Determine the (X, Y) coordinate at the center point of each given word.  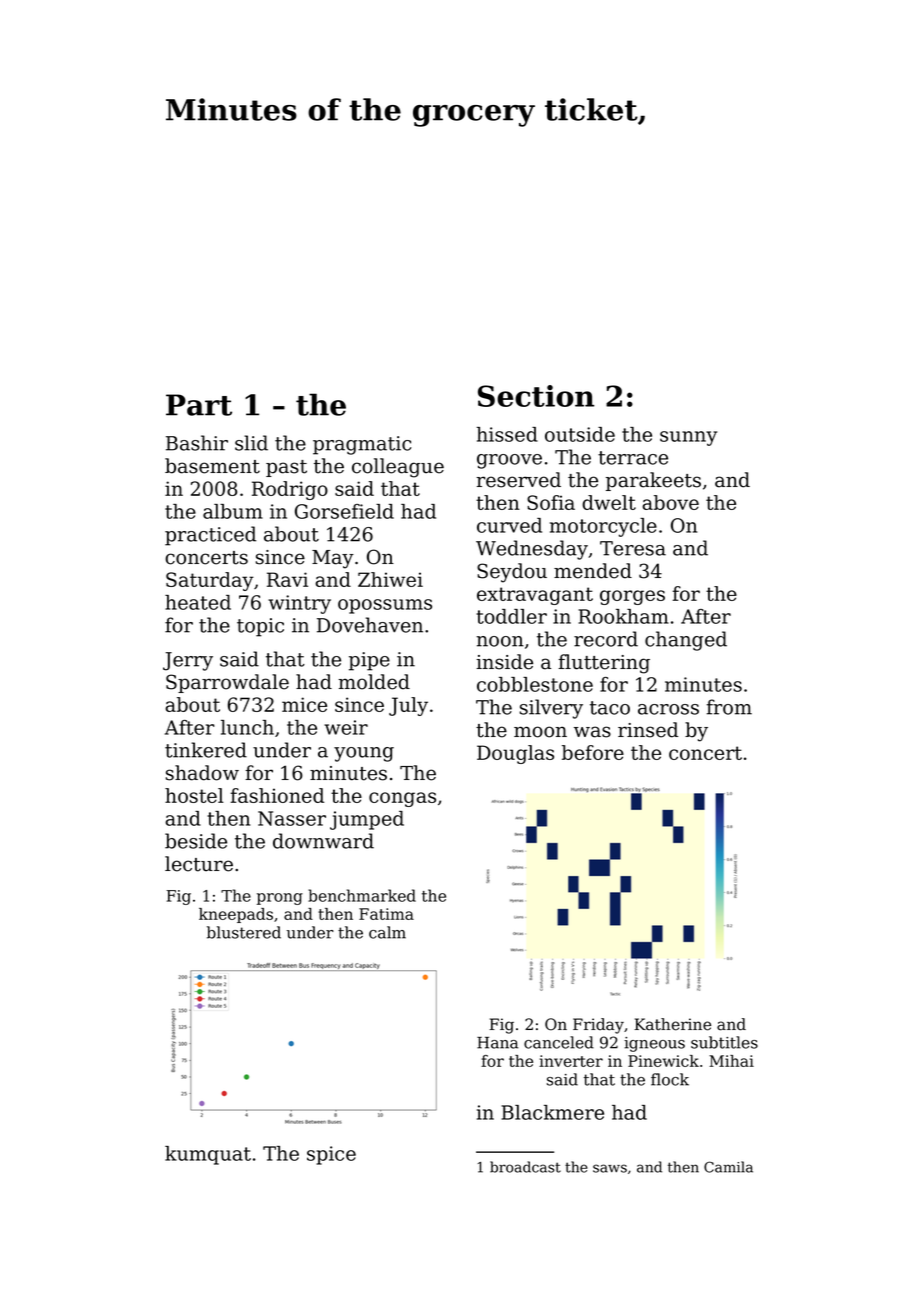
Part (199, 405)
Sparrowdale (227, 683)
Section (536, 396)
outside (580, 434)
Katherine (672, 1024)
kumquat (208, 1155)
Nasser (292, 818)
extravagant (535, 596)
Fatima (386, 914)
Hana (497, 1043)
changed (686, 641)
